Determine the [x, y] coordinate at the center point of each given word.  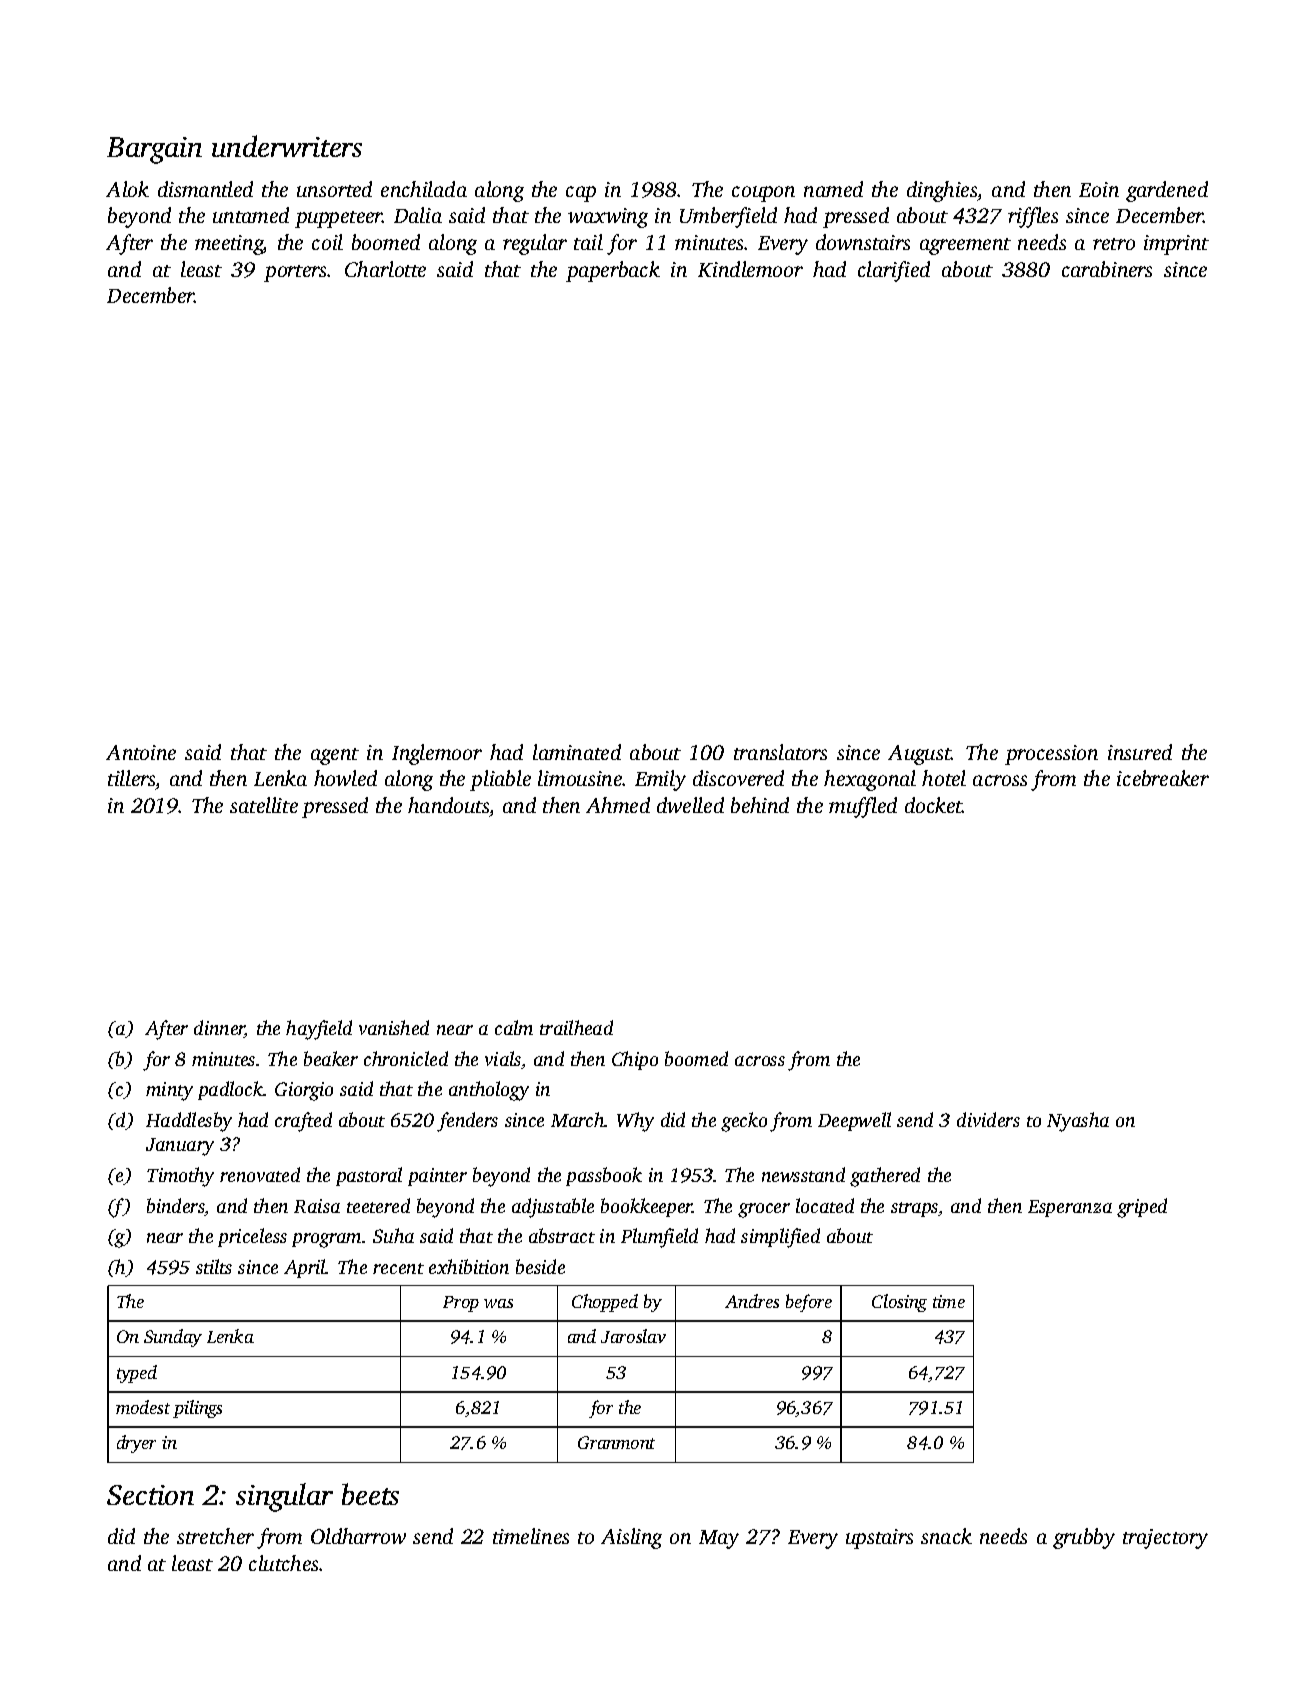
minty [169, 1091]
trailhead [576, 1027]
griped [1142, 1208]
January [180, 1147]
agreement [965, 246]
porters [296, 273]
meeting [229, 245]
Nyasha [1078, 1122]
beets [370, 1494]
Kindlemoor [750, 269]
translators [780, 752]
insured [1140, 752]
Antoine [141, 752]
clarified [894, 271]
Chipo [635, 1060]
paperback [613, 271]
